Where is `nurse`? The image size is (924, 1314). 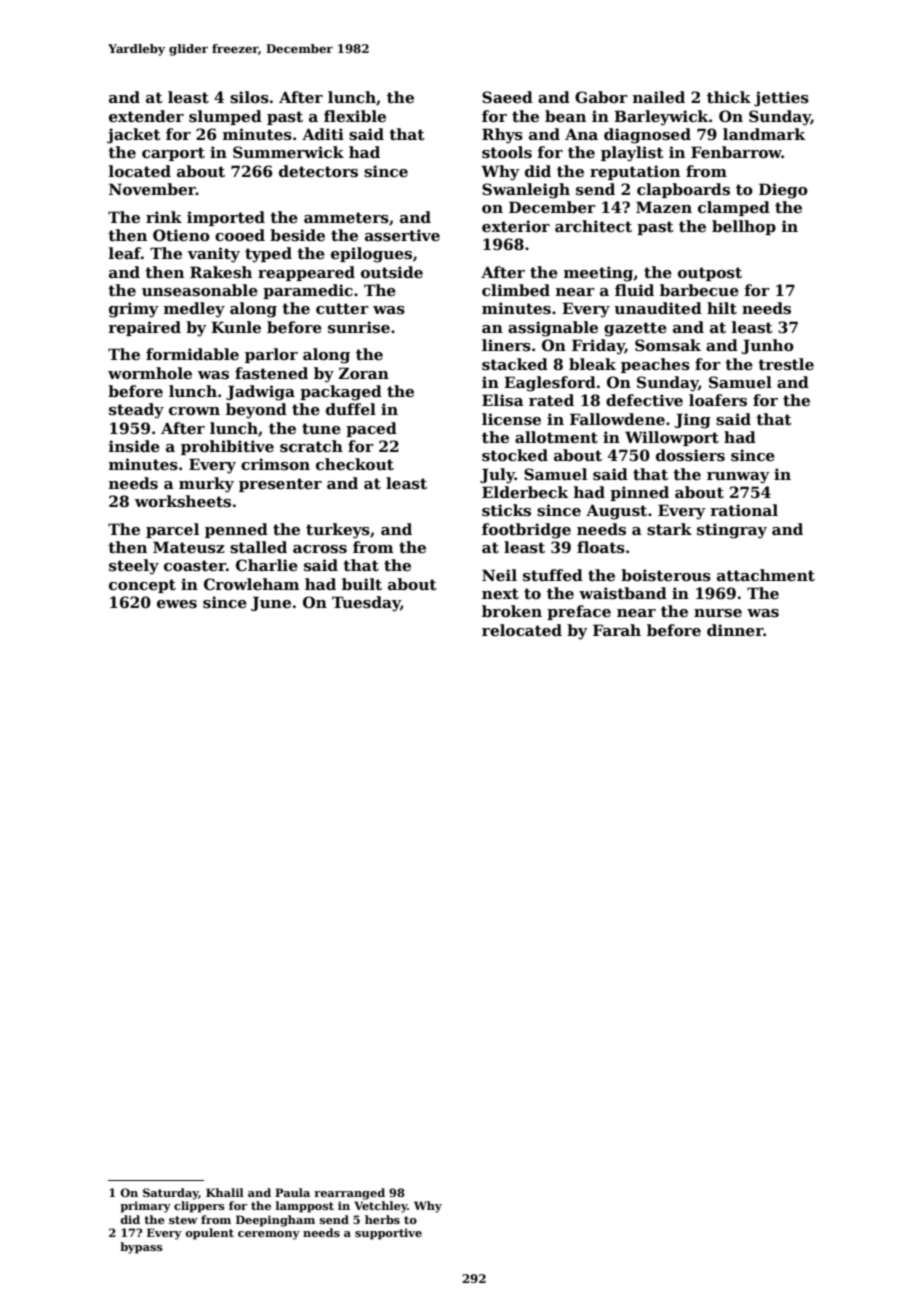
nurse is located at coordinates (718, 613).
